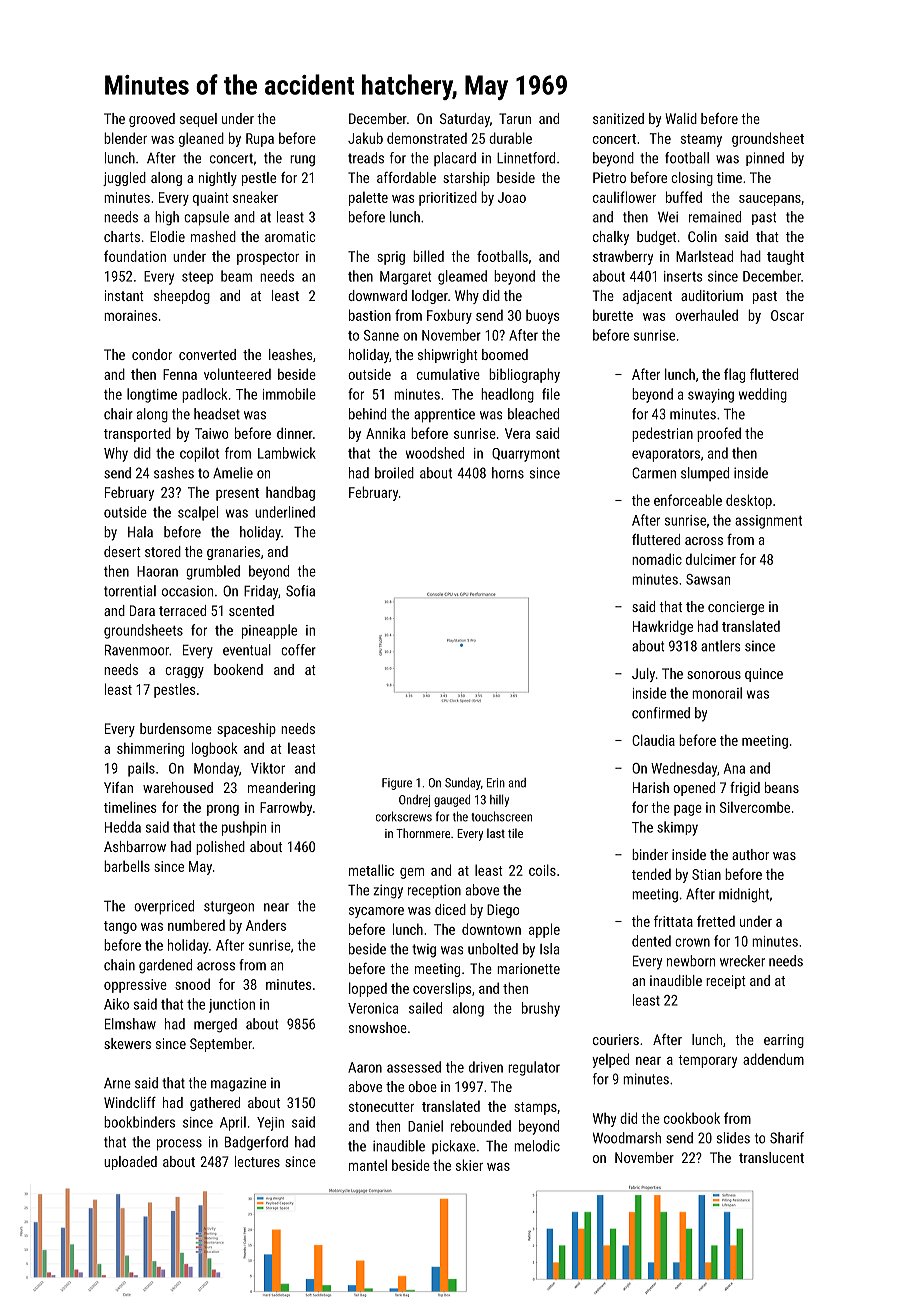  I want to click on sequel, so click(198, 120).
